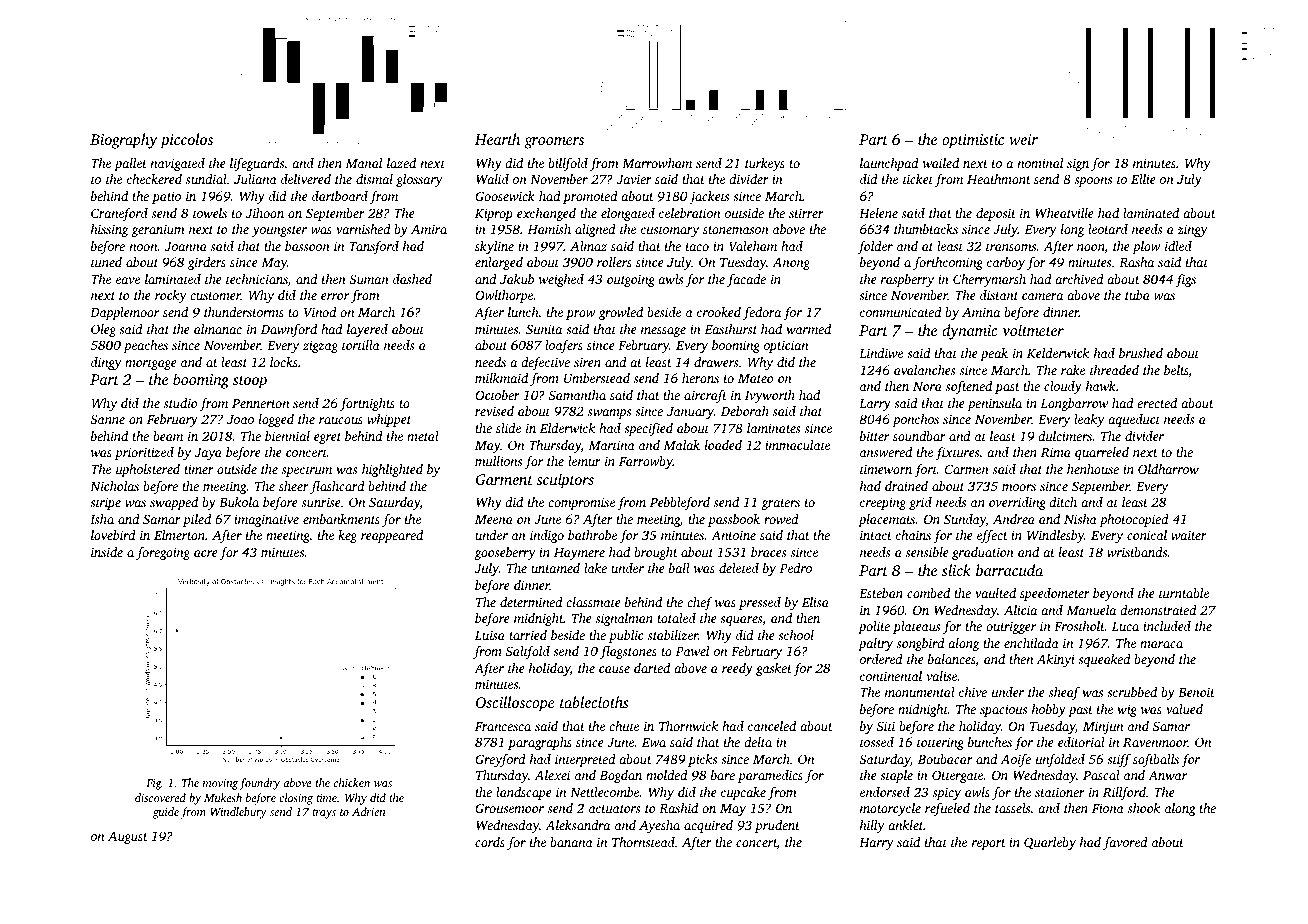 This page has height=924, width=1308. Describe the element at coordinates (906, 486) in the page. I see `drained` at that location.
